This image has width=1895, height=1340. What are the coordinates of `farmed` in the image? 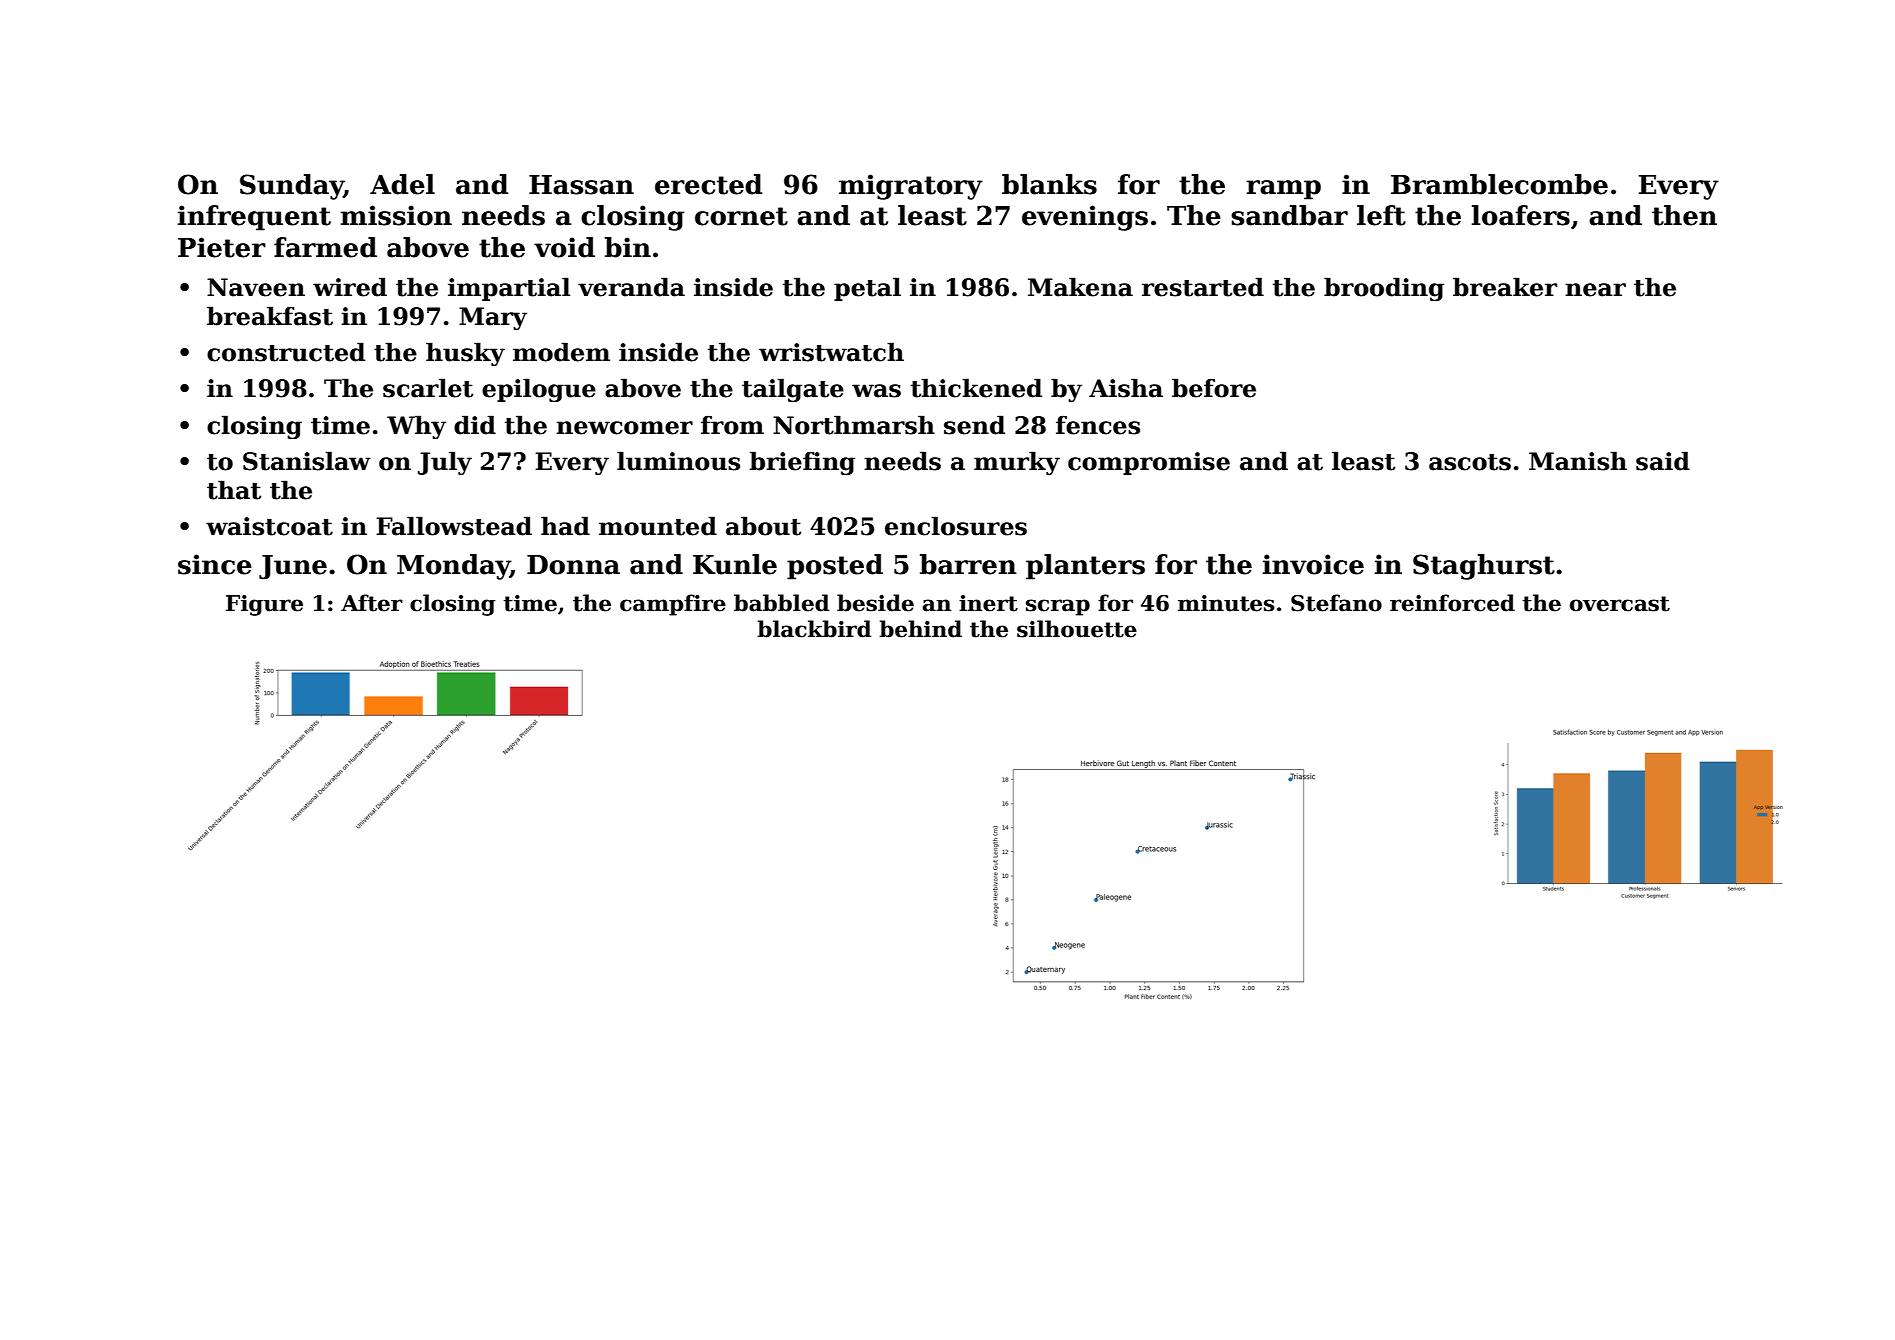 It's located at (325, 247).
